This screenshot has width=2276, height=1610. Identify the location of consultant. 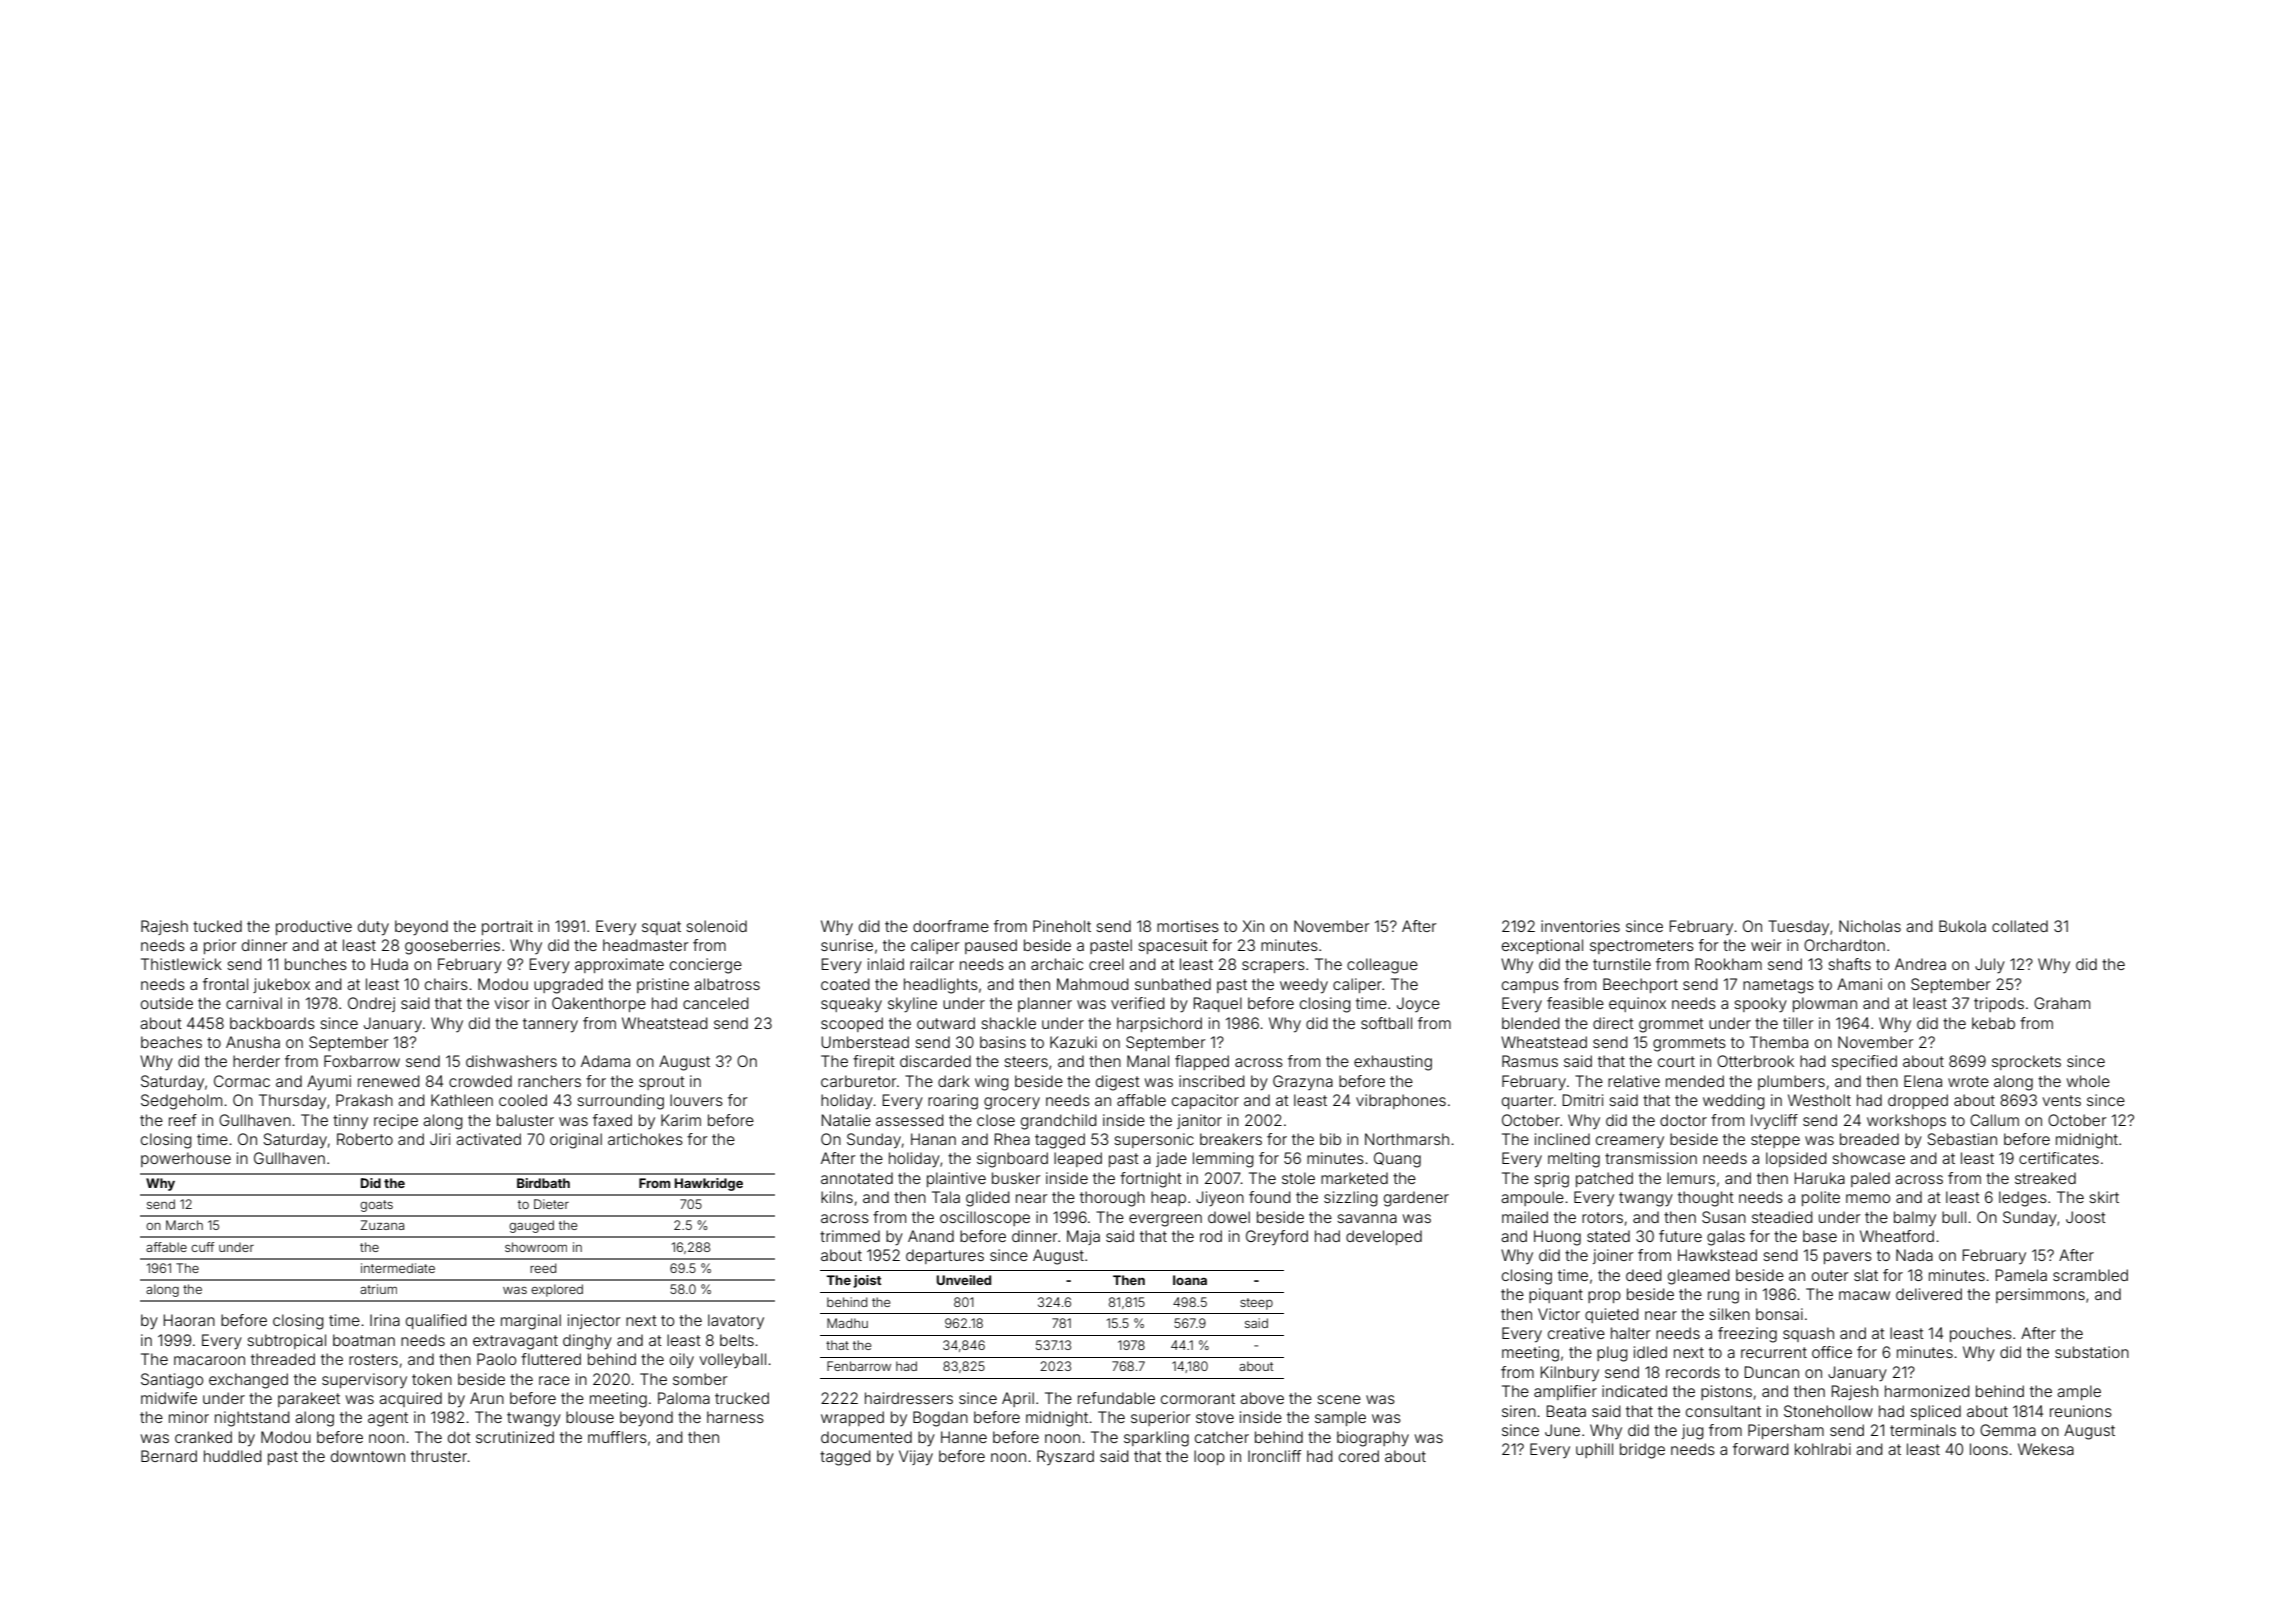
(1723, 1411).
